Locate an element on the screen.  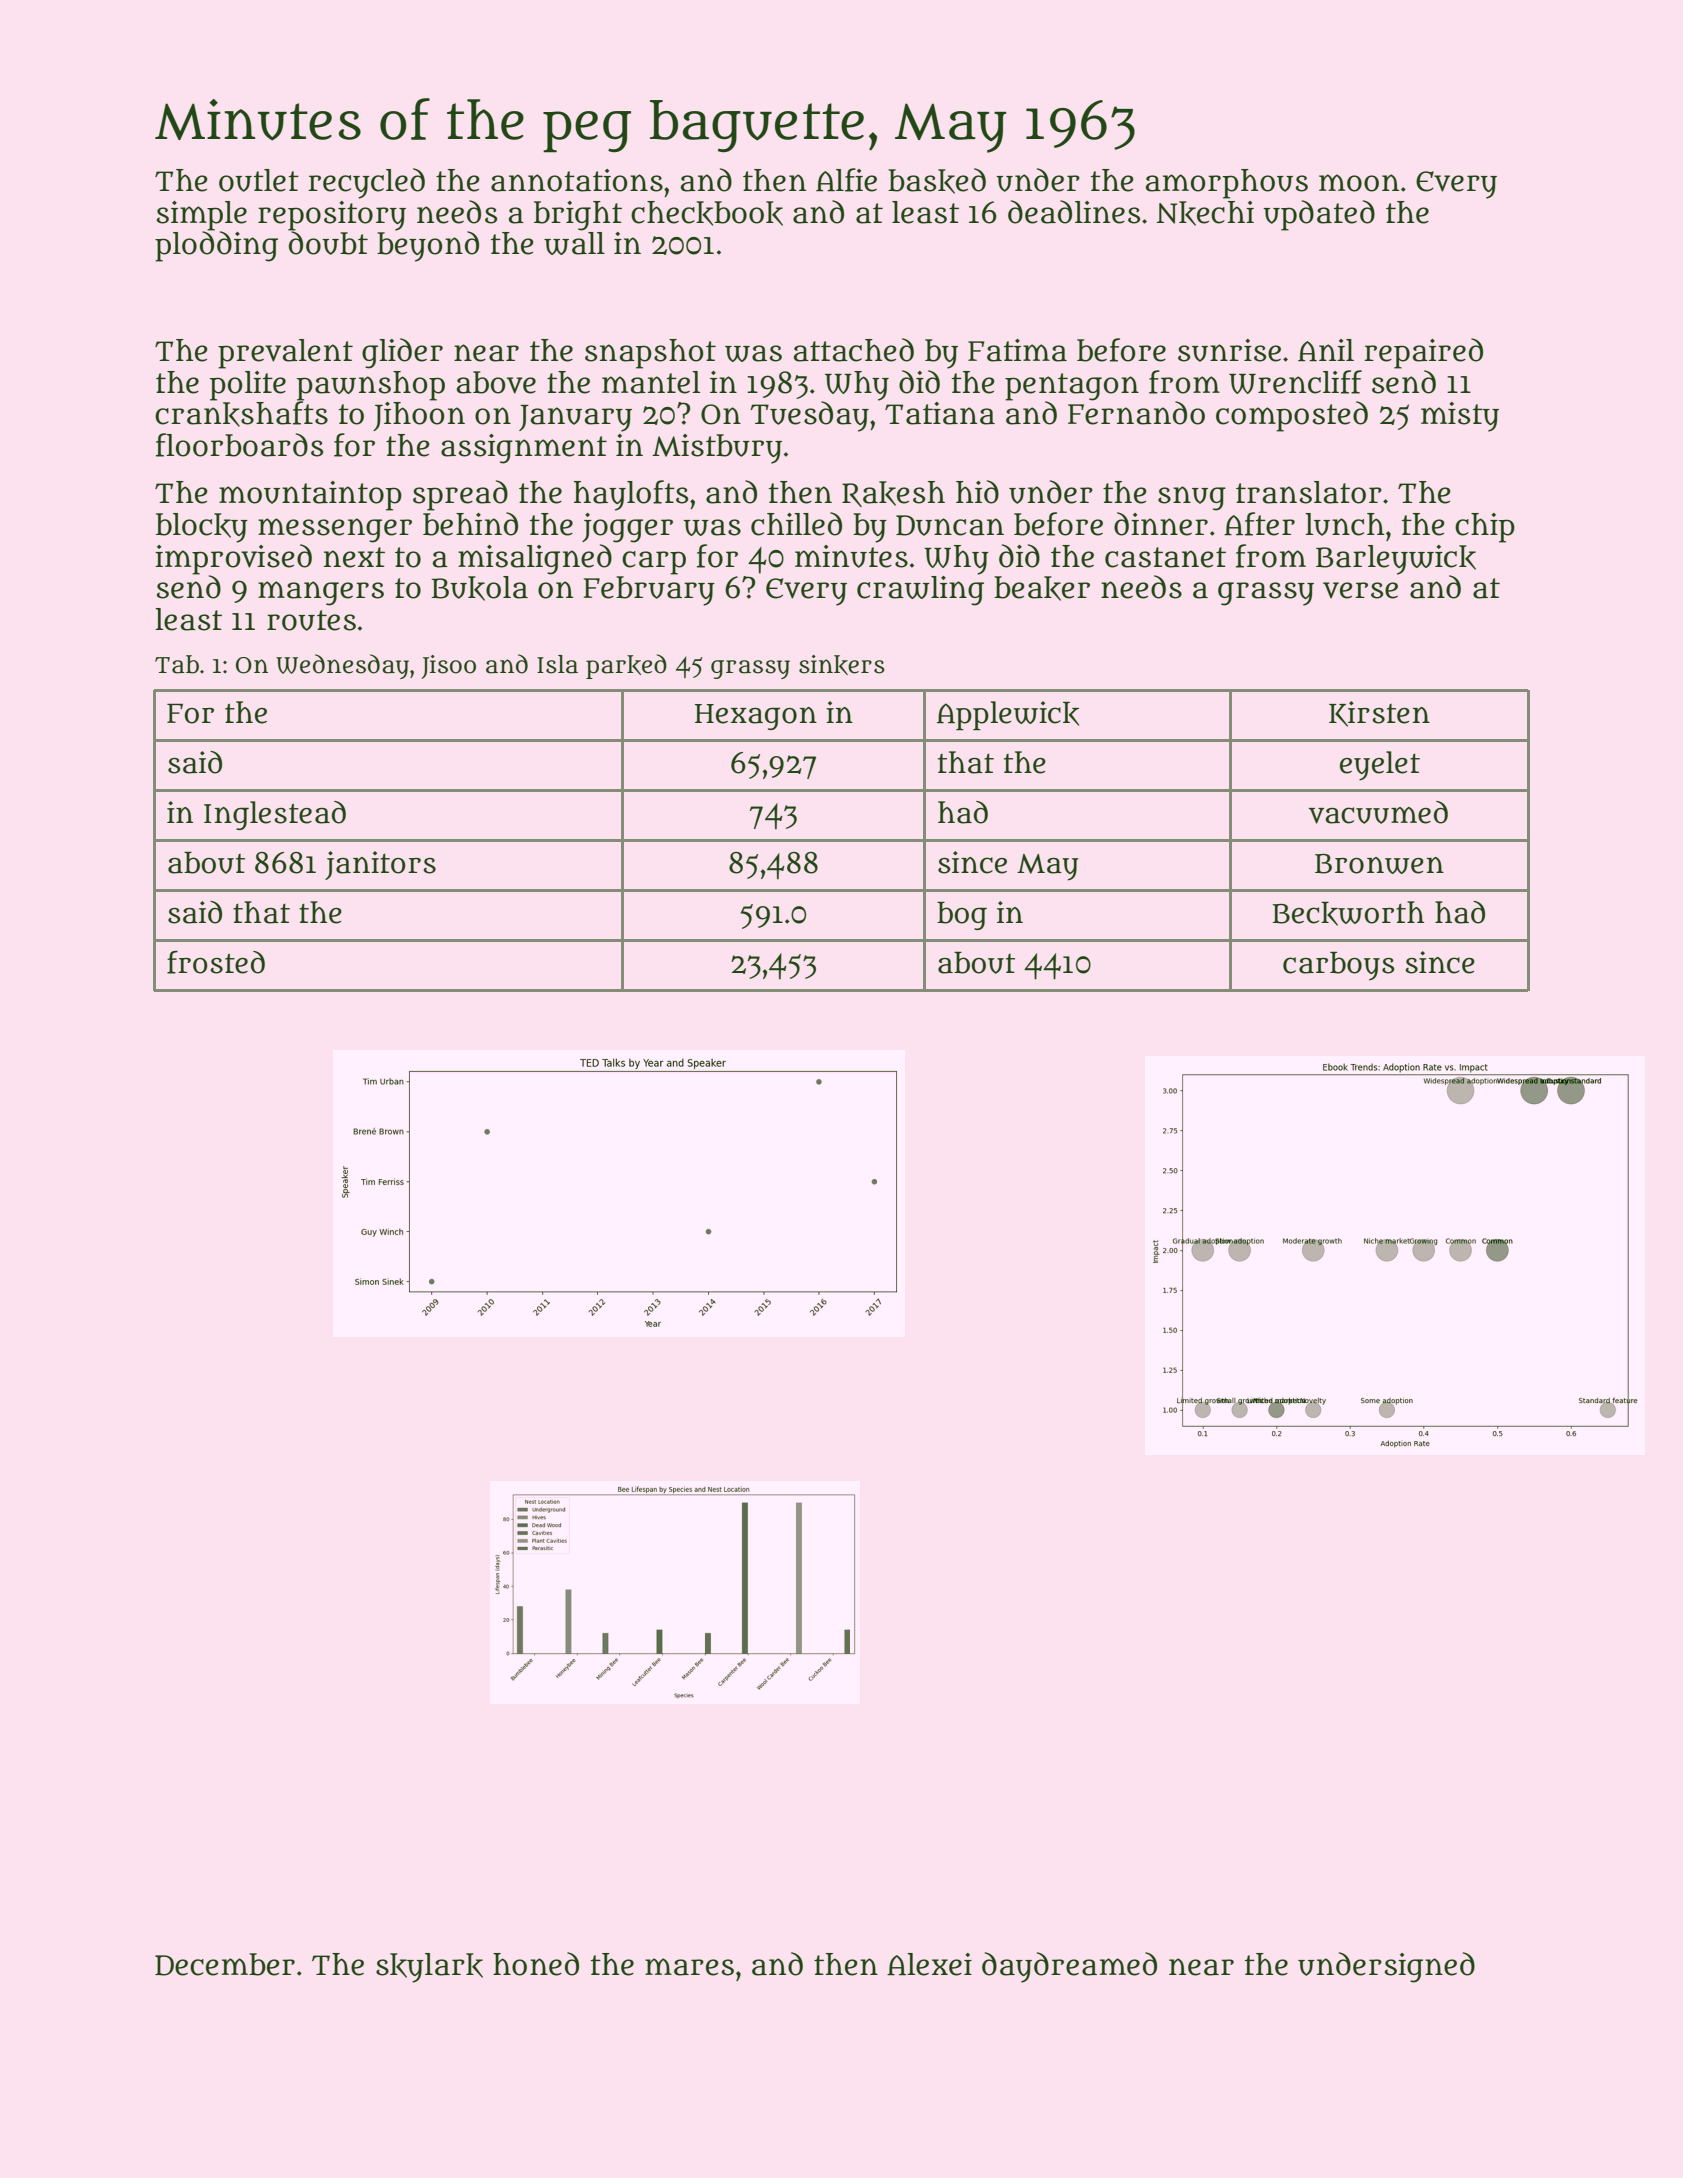
carboys is located at coordinates (1339, 966).
